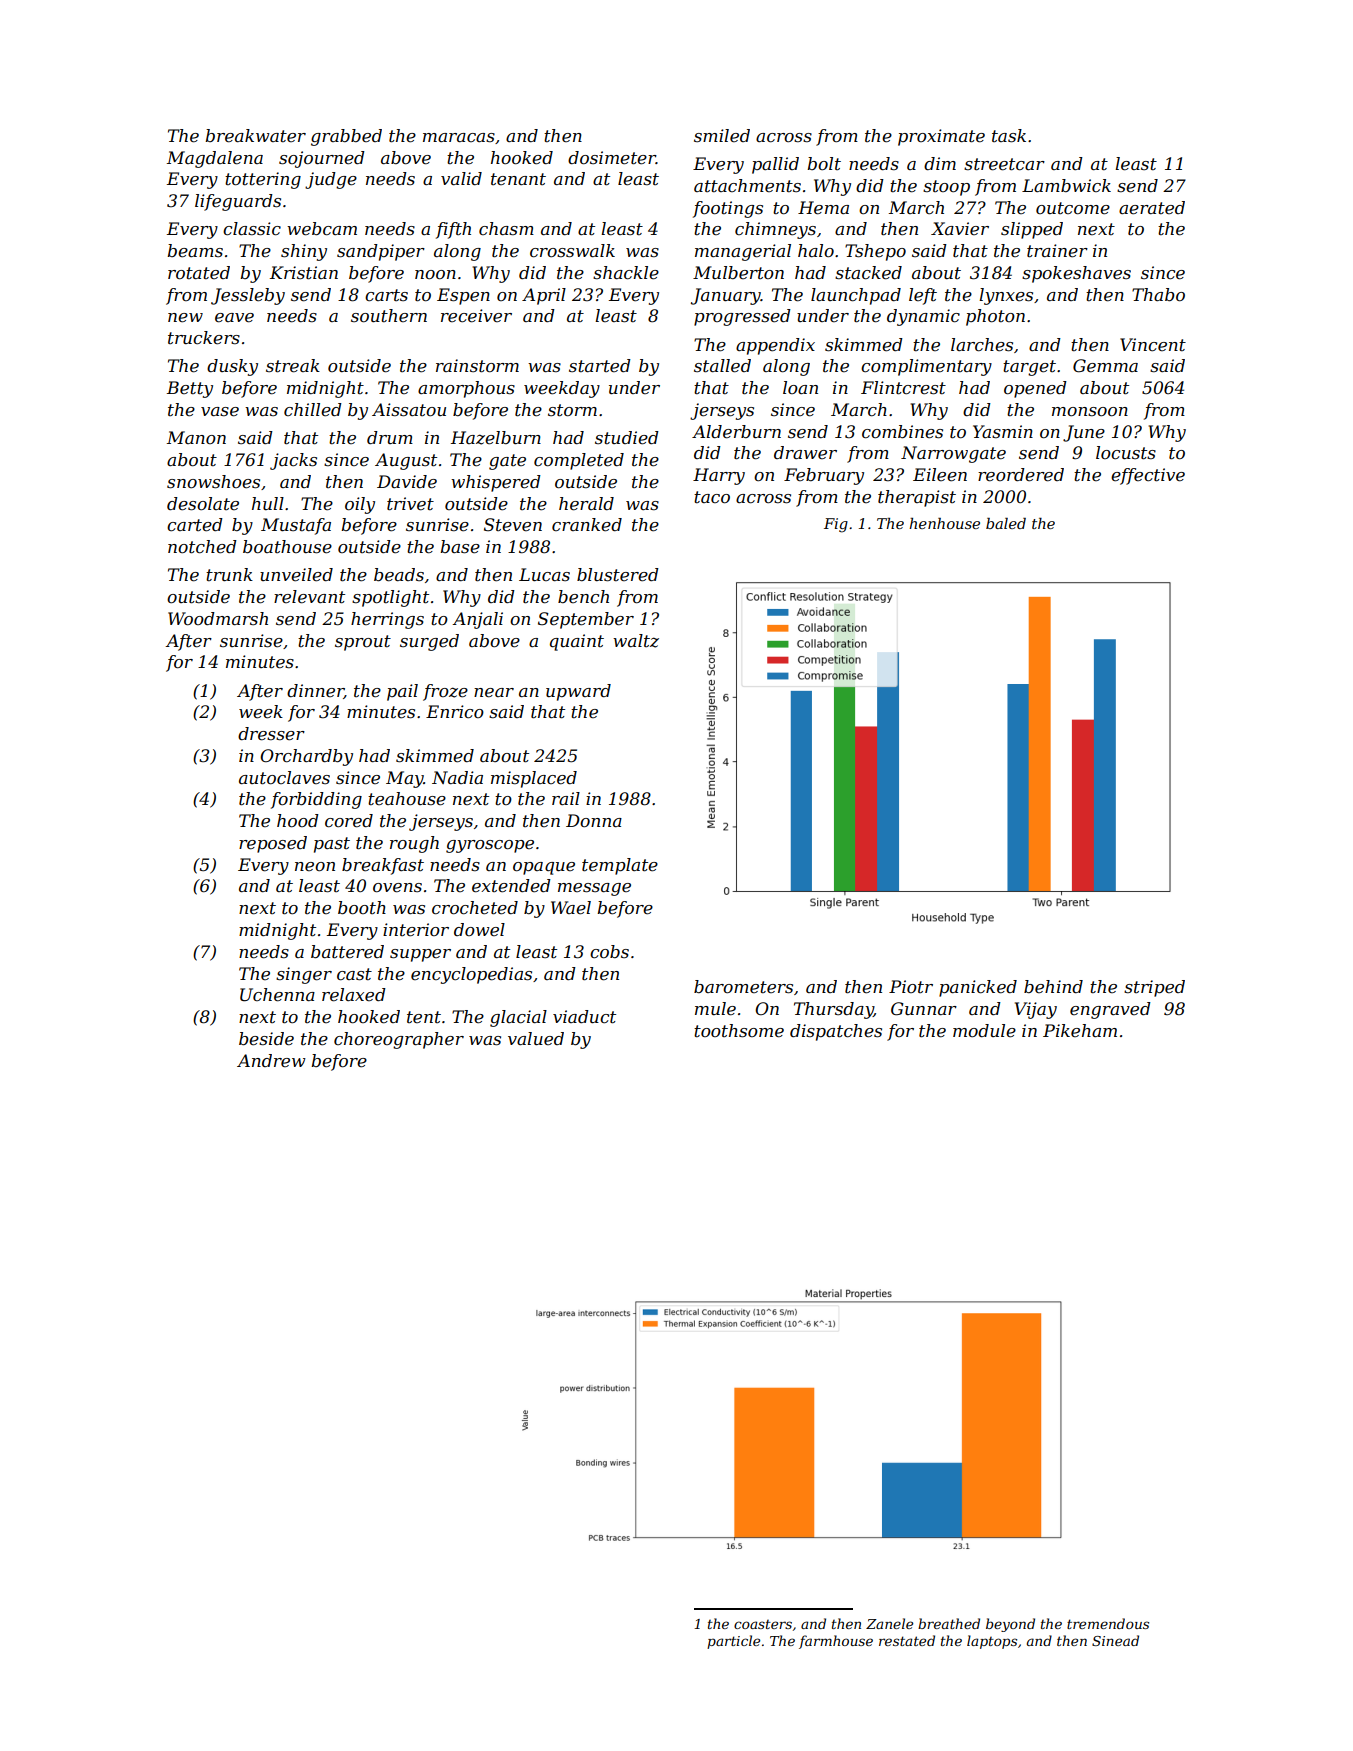 The height and width of the screenshot is (1751, 1353). What do you see at coordinates (266, 1039) in the screenshot?
I see `beside` at bounding box center [266, 1039].
